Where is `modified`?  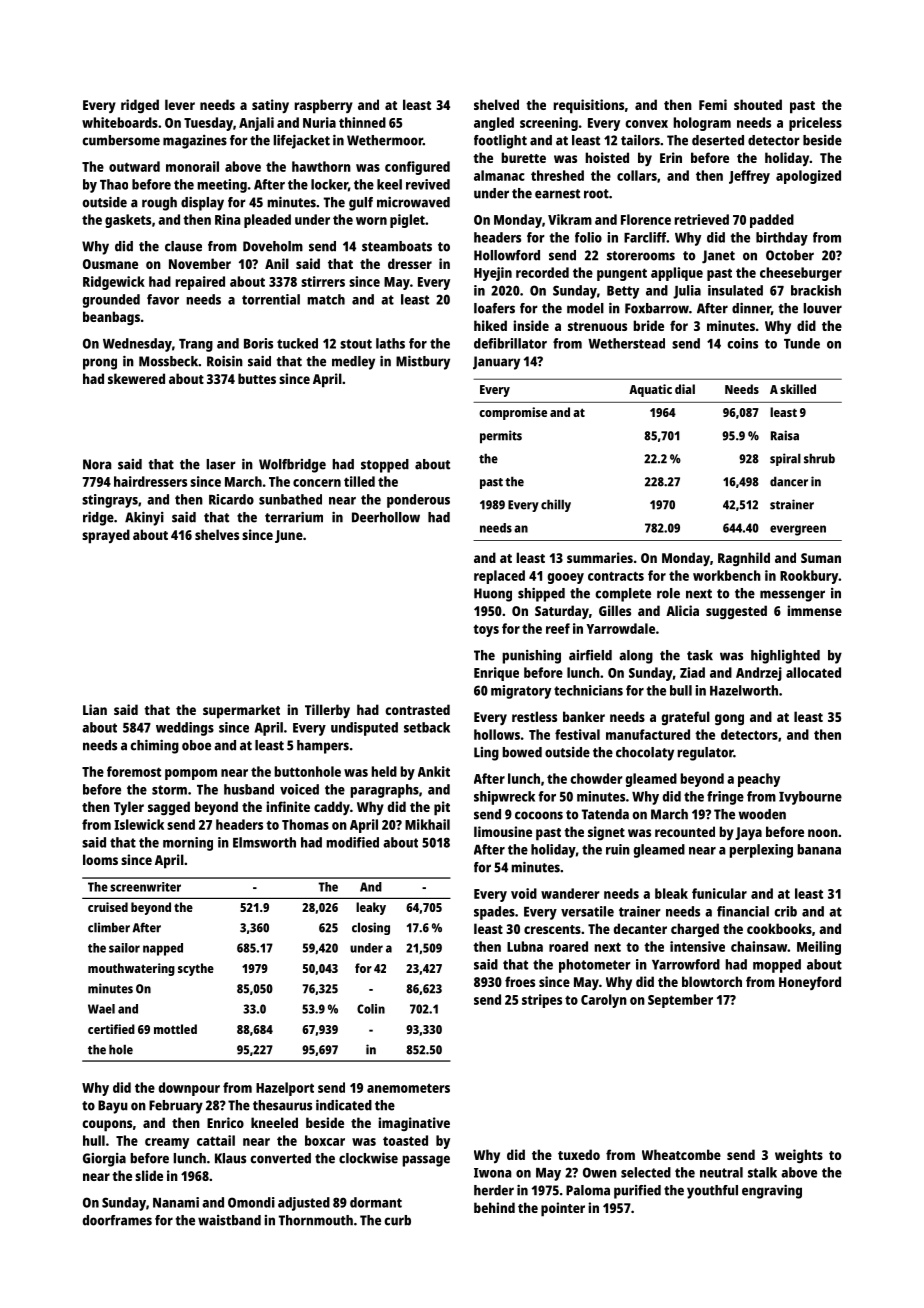 modified is located at coordinates (352, 842).
